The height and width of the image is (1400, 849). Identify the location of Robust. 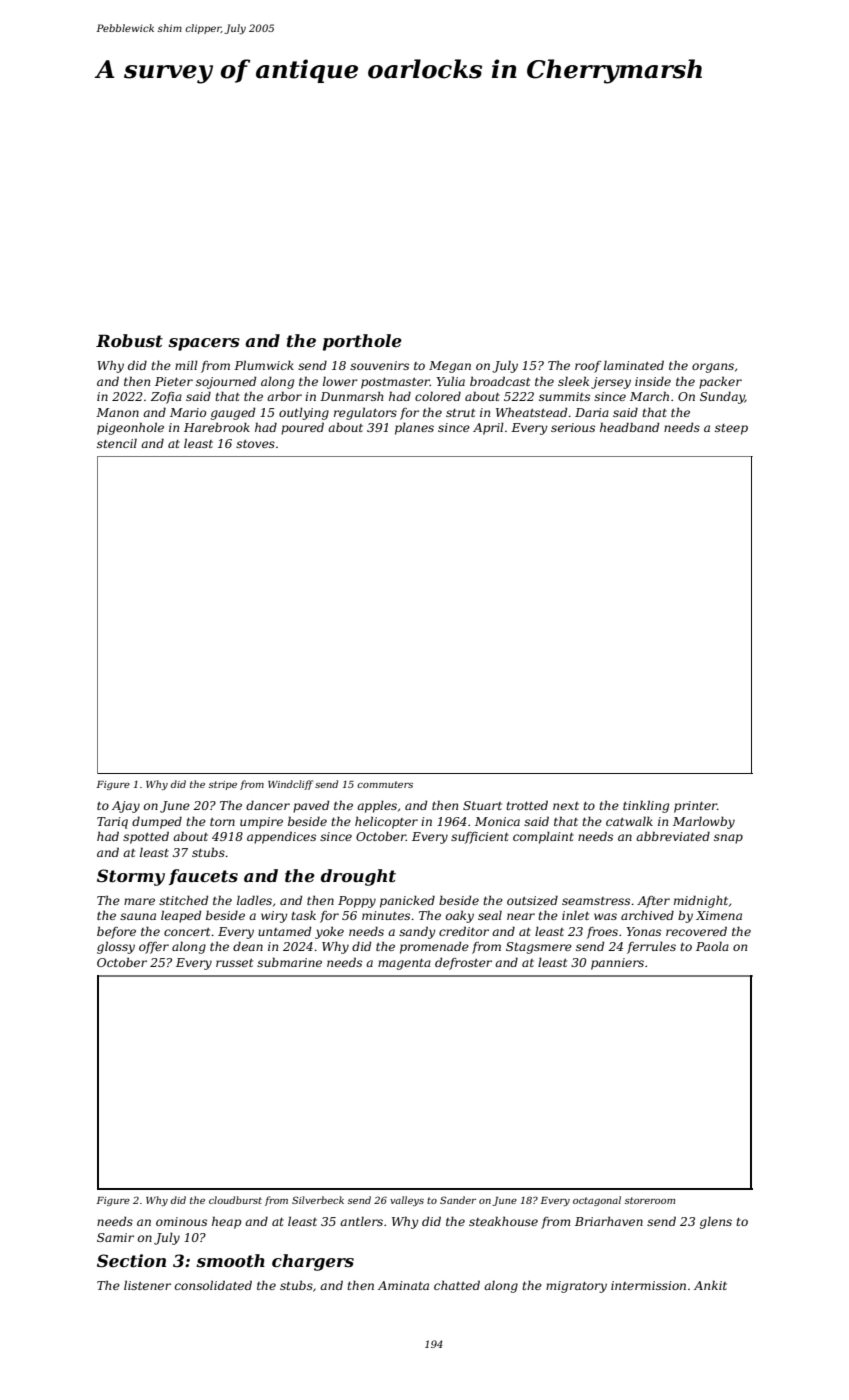
(129, 340).
